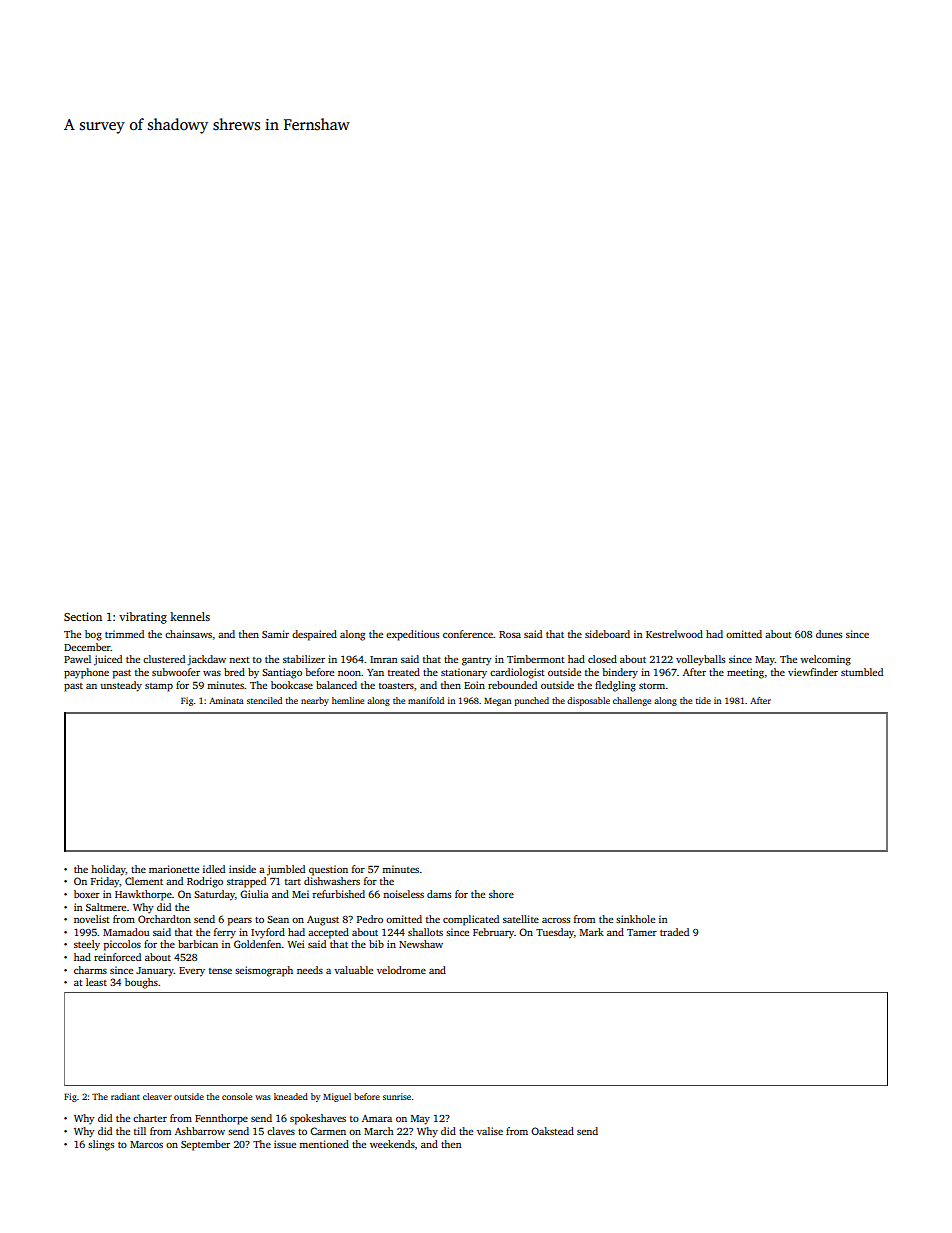 This page has height=1233, width=952. I want to click on velodrome, so click(401, 970).
